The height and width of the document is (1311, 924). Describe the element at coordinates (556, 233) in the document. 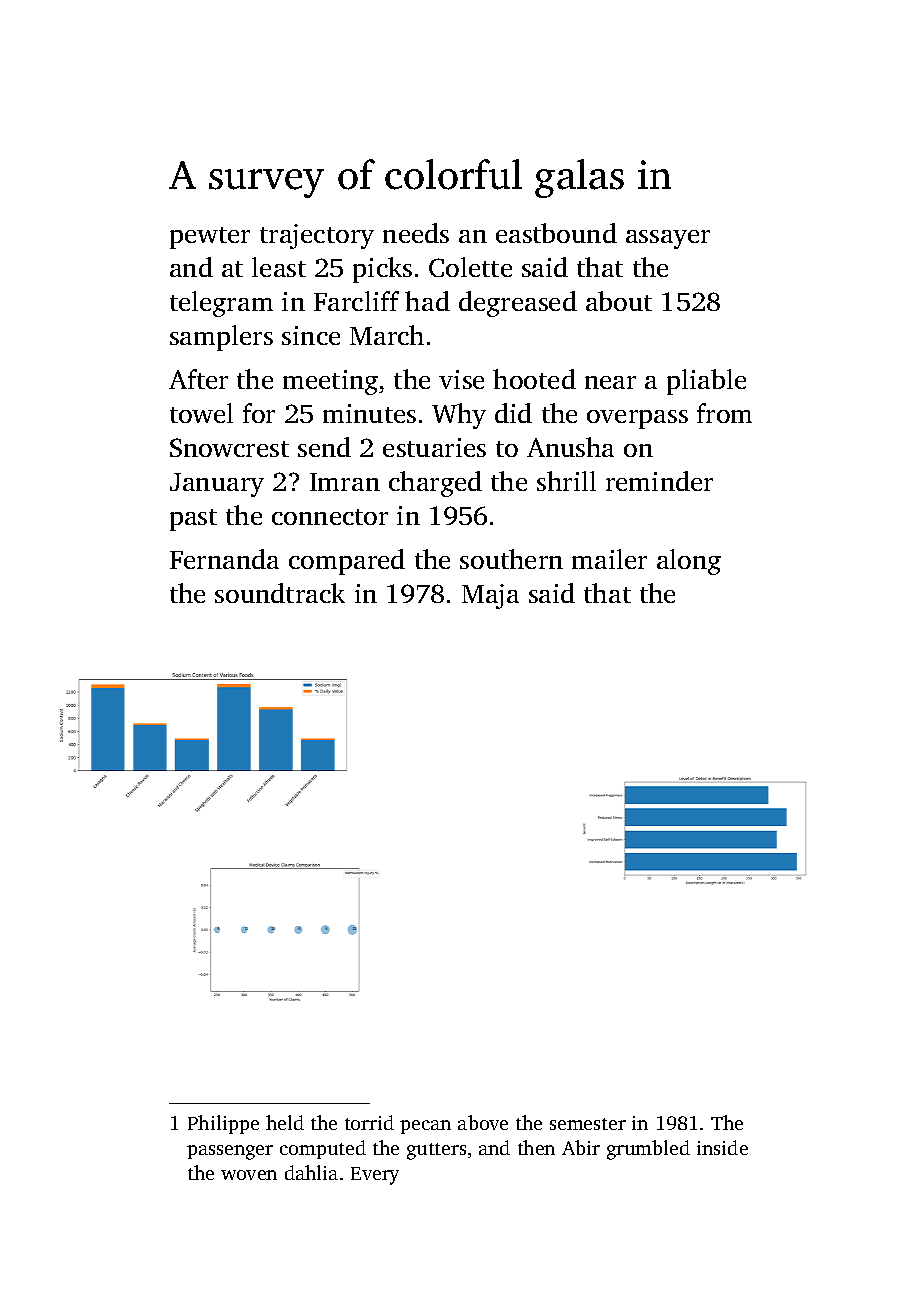

I see `eastbound` at that location.
